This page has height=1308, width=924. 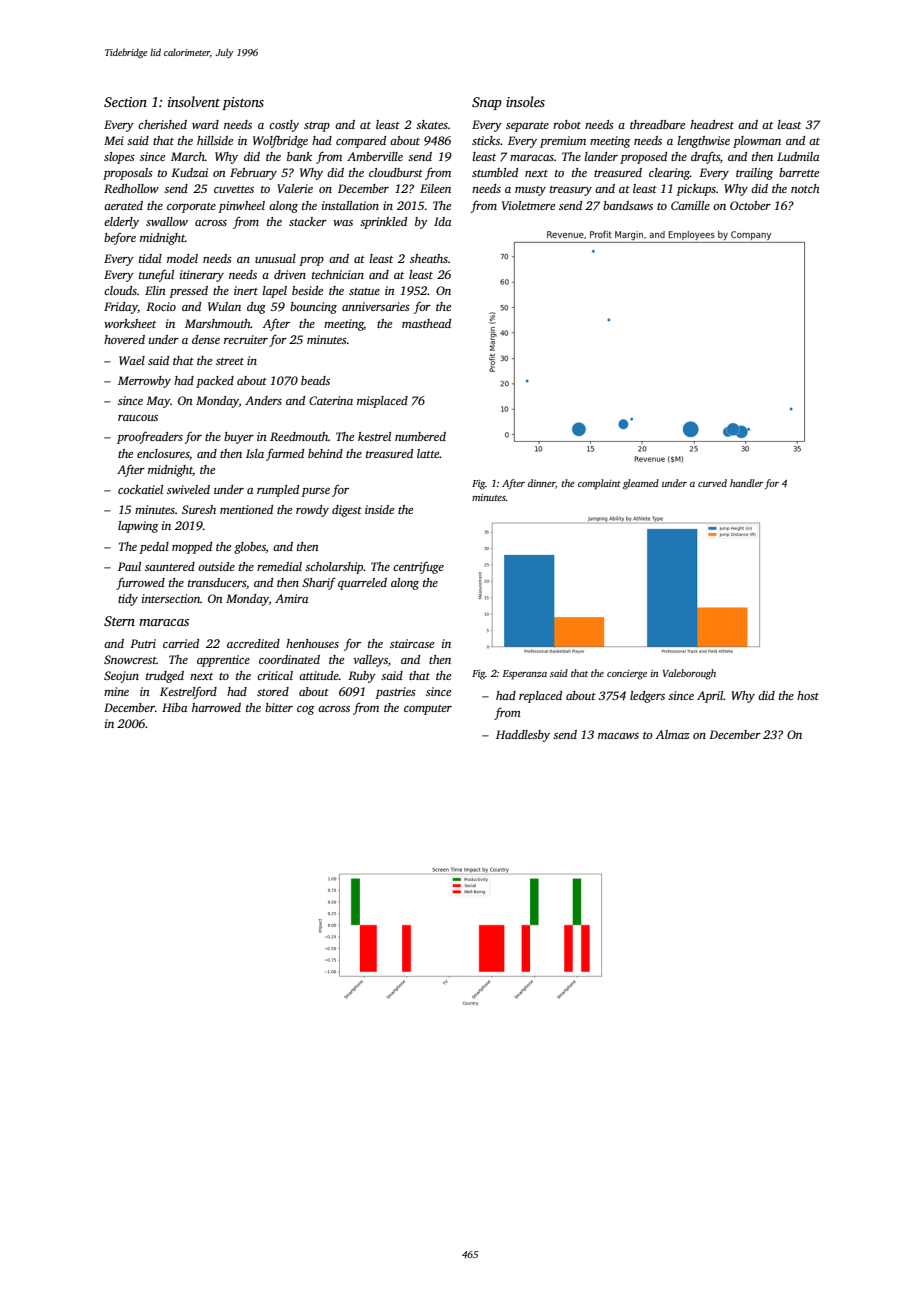 I want to click on dense, so click(x=206, y=339).
